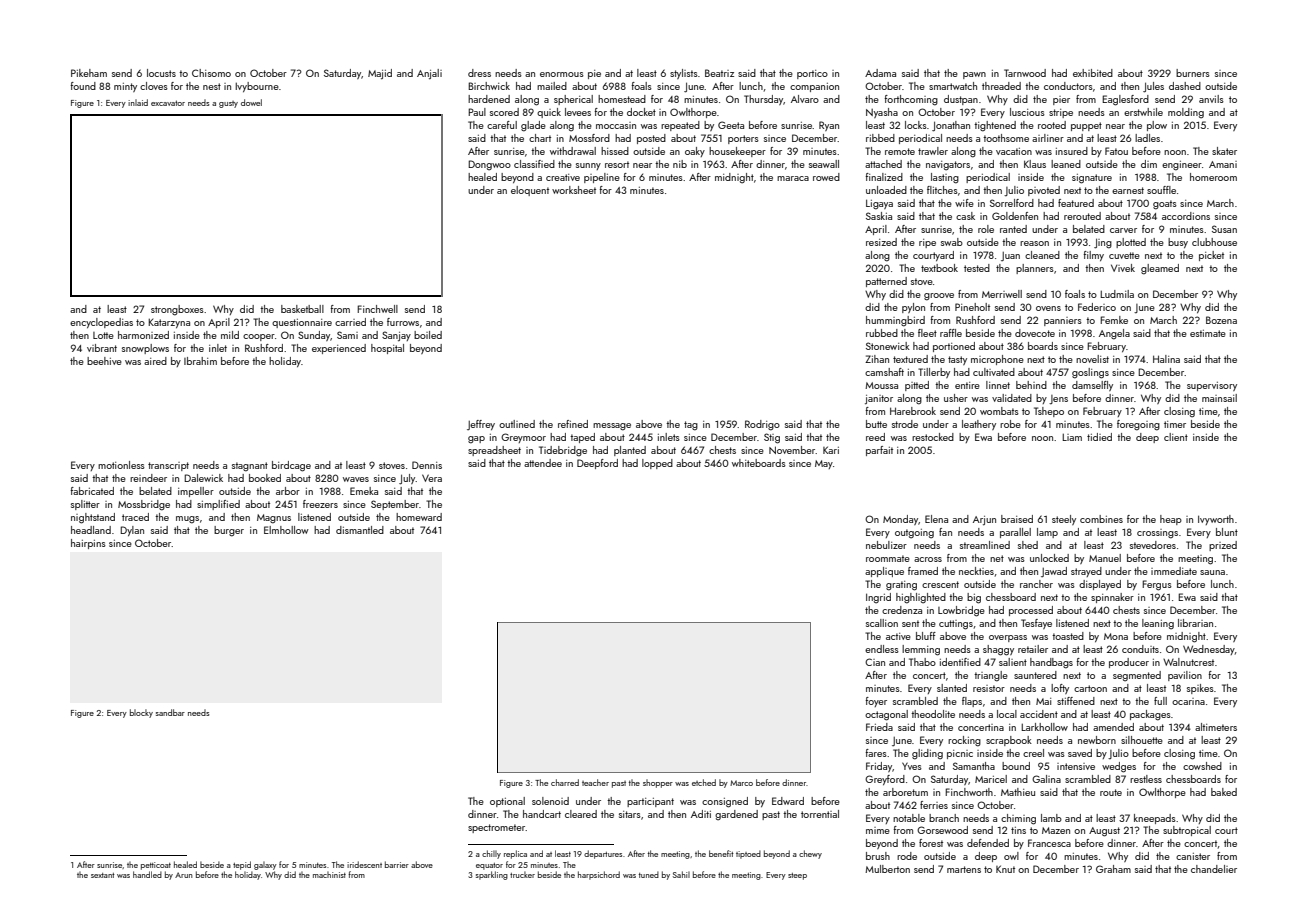 The height and width of the screenshot is (924, 1308). What do you see at coordinates (928, 559) in the screenshot?
I see `across` at bounding box center [928, 559].
